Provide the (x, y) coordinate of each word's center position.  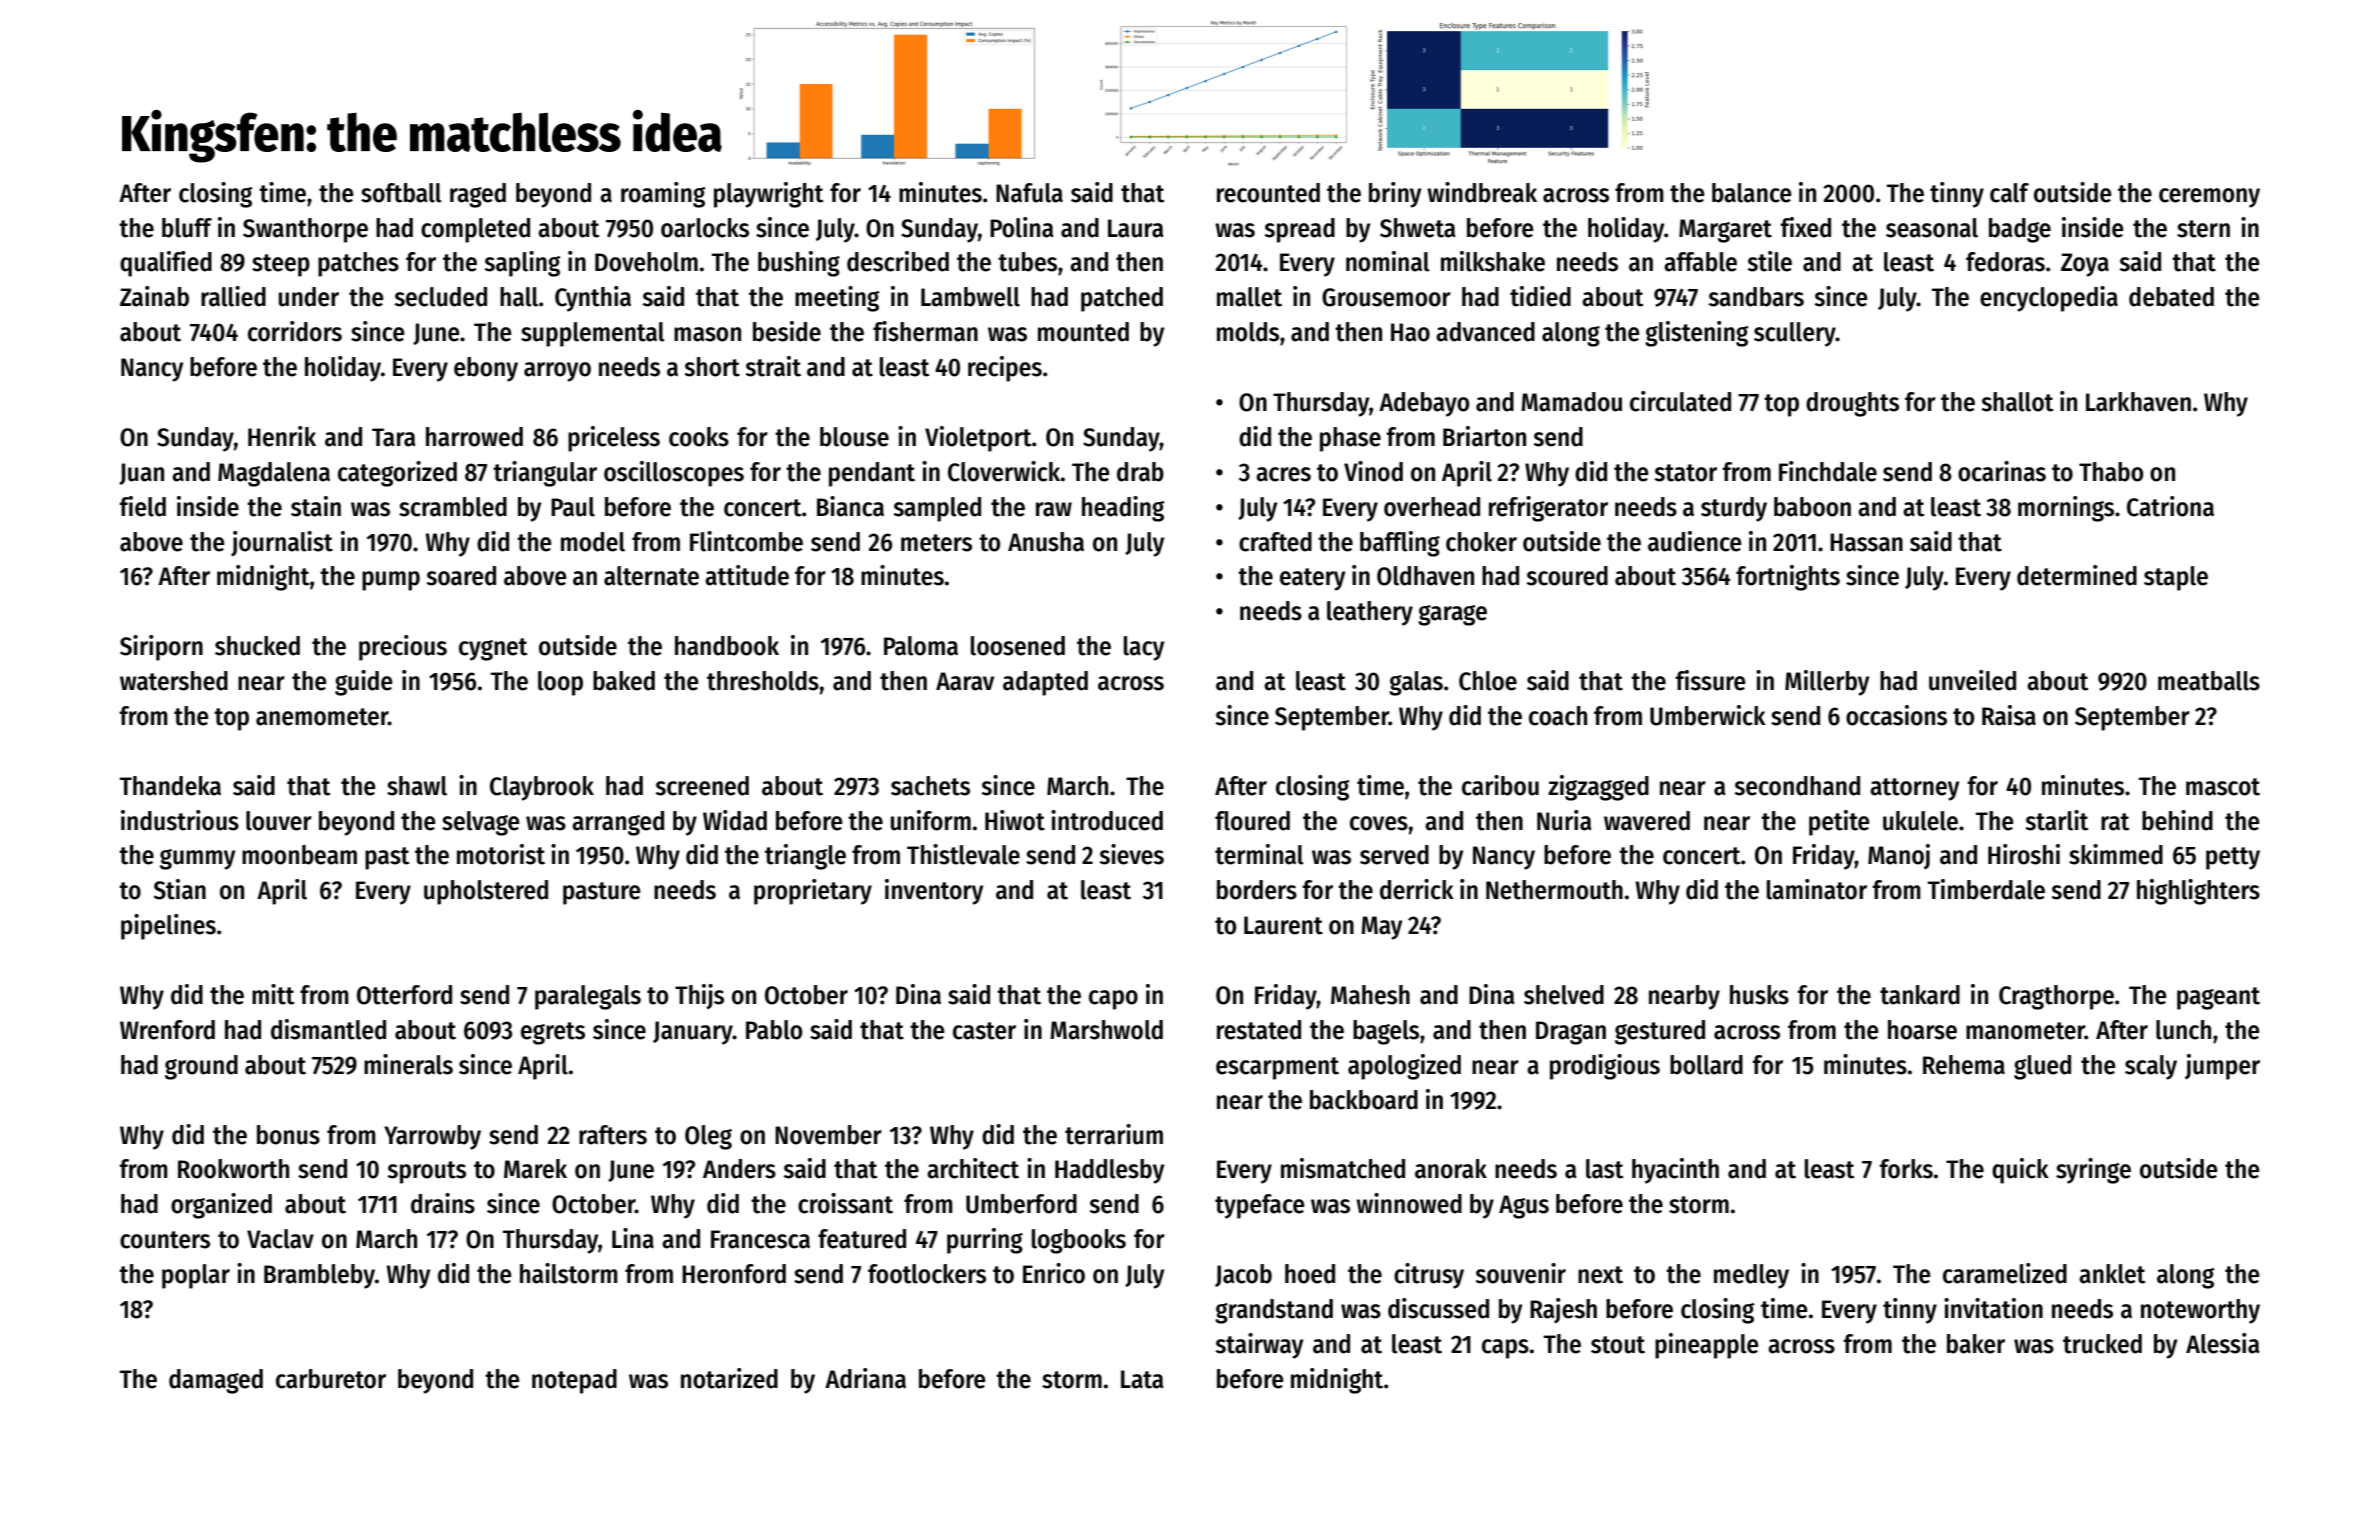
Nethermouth (1554, 890)
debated (2171, 297)
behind (2177, 820)
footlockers (927, 1274)
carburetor (331, 1379)
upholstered (486, 892)
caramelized (2005, 1273)
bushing (799, 264)
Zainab (154, 296)
